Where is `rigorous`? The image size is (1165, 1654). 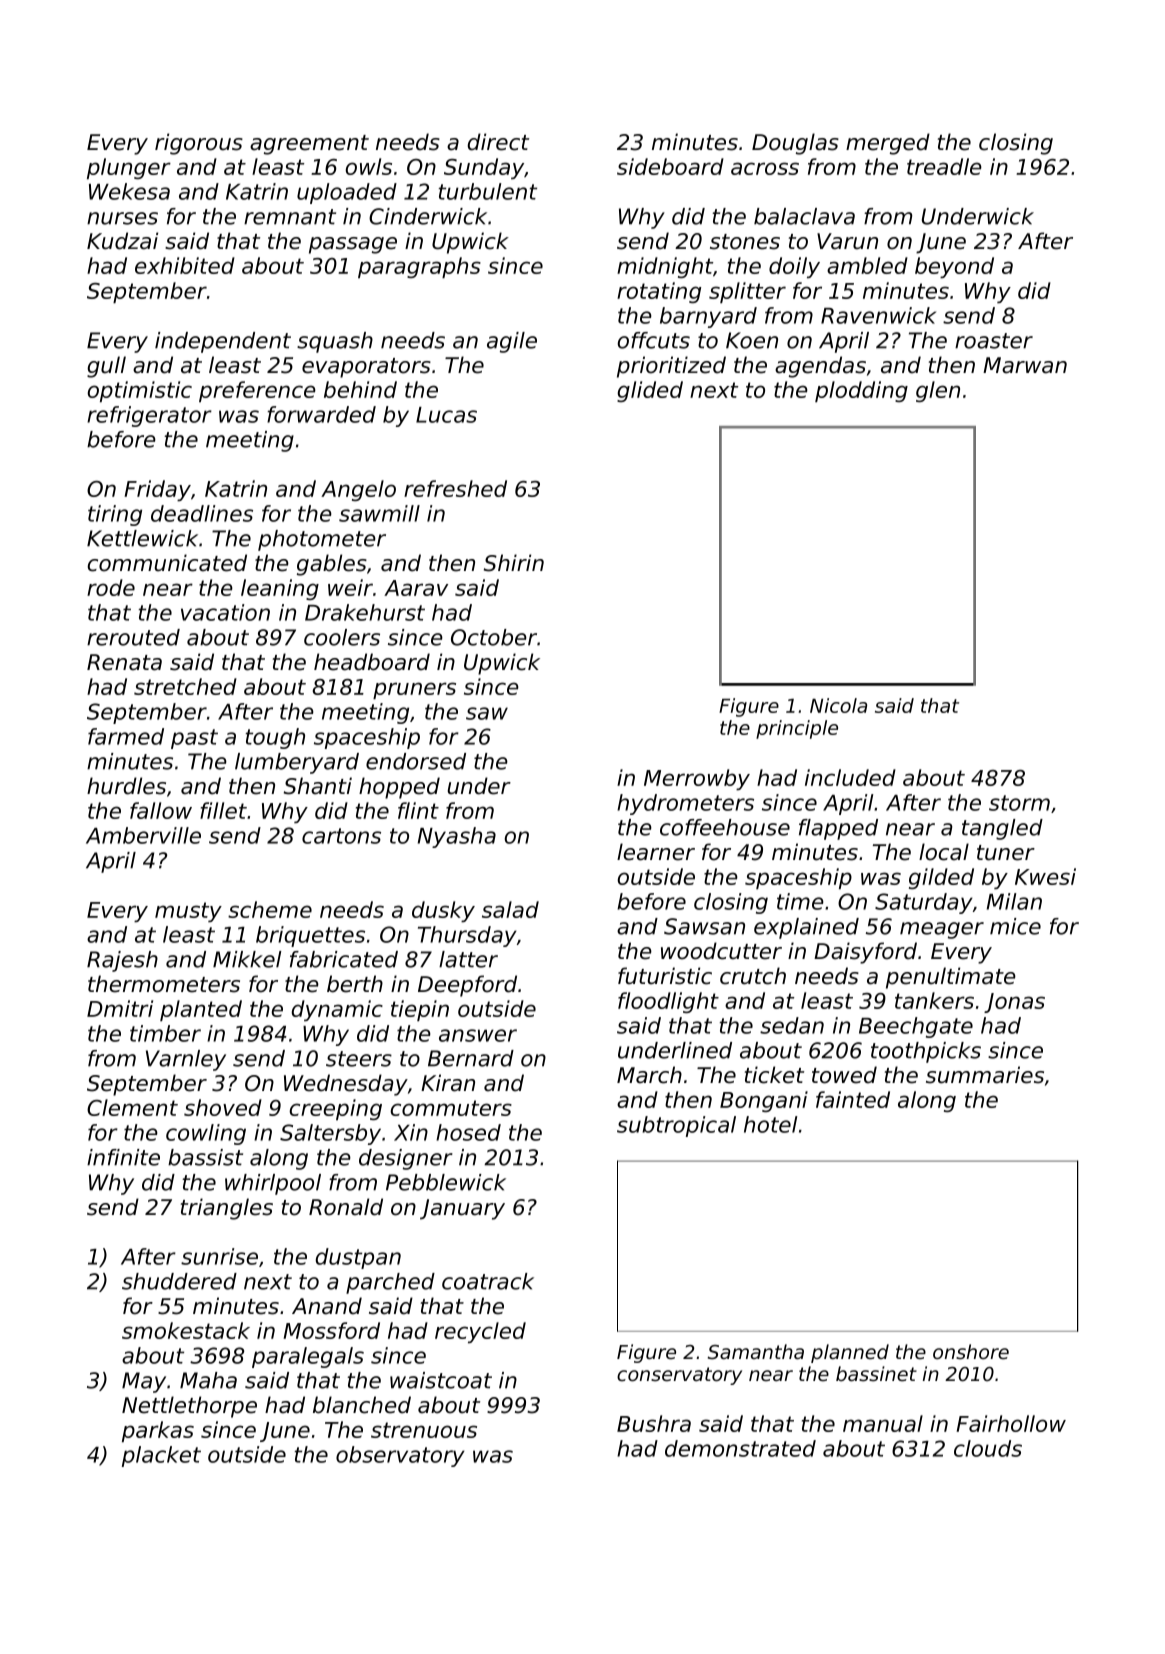 rigorous is located at coordinates (199, 144).
